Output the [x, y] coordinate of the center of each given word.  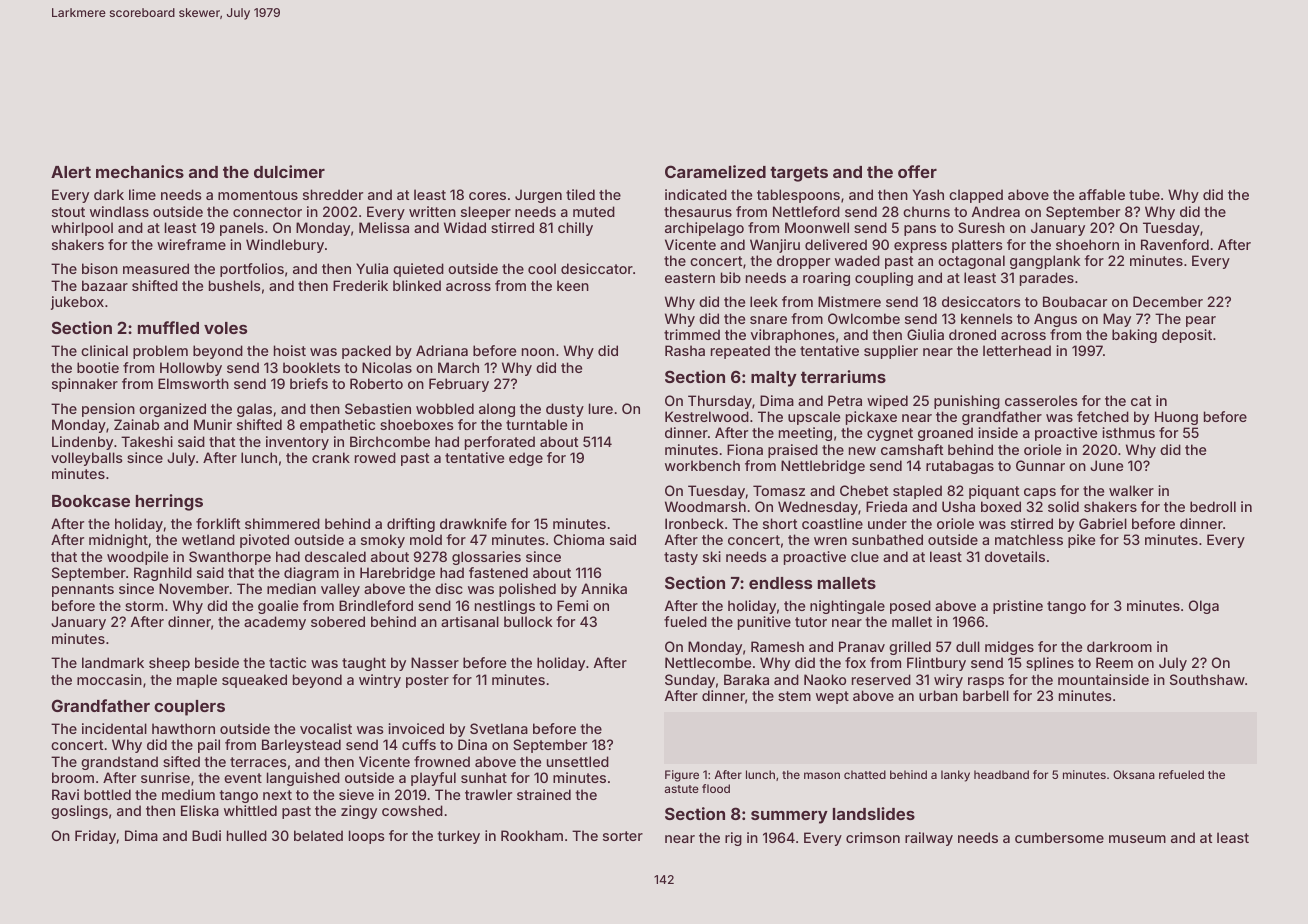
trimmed [692, 334]
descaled [335, 556]
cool [542, 268]
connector [267, 212]
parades [1047, 279]
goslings [79, 812]
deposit [1187, 336]
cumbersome [1059, 837]
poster [427, 681]
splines [1050, 664]
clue [865, 556]
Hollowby [191, 369]
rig [733, 839]
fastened [498, 572]
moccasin [109, 679]
